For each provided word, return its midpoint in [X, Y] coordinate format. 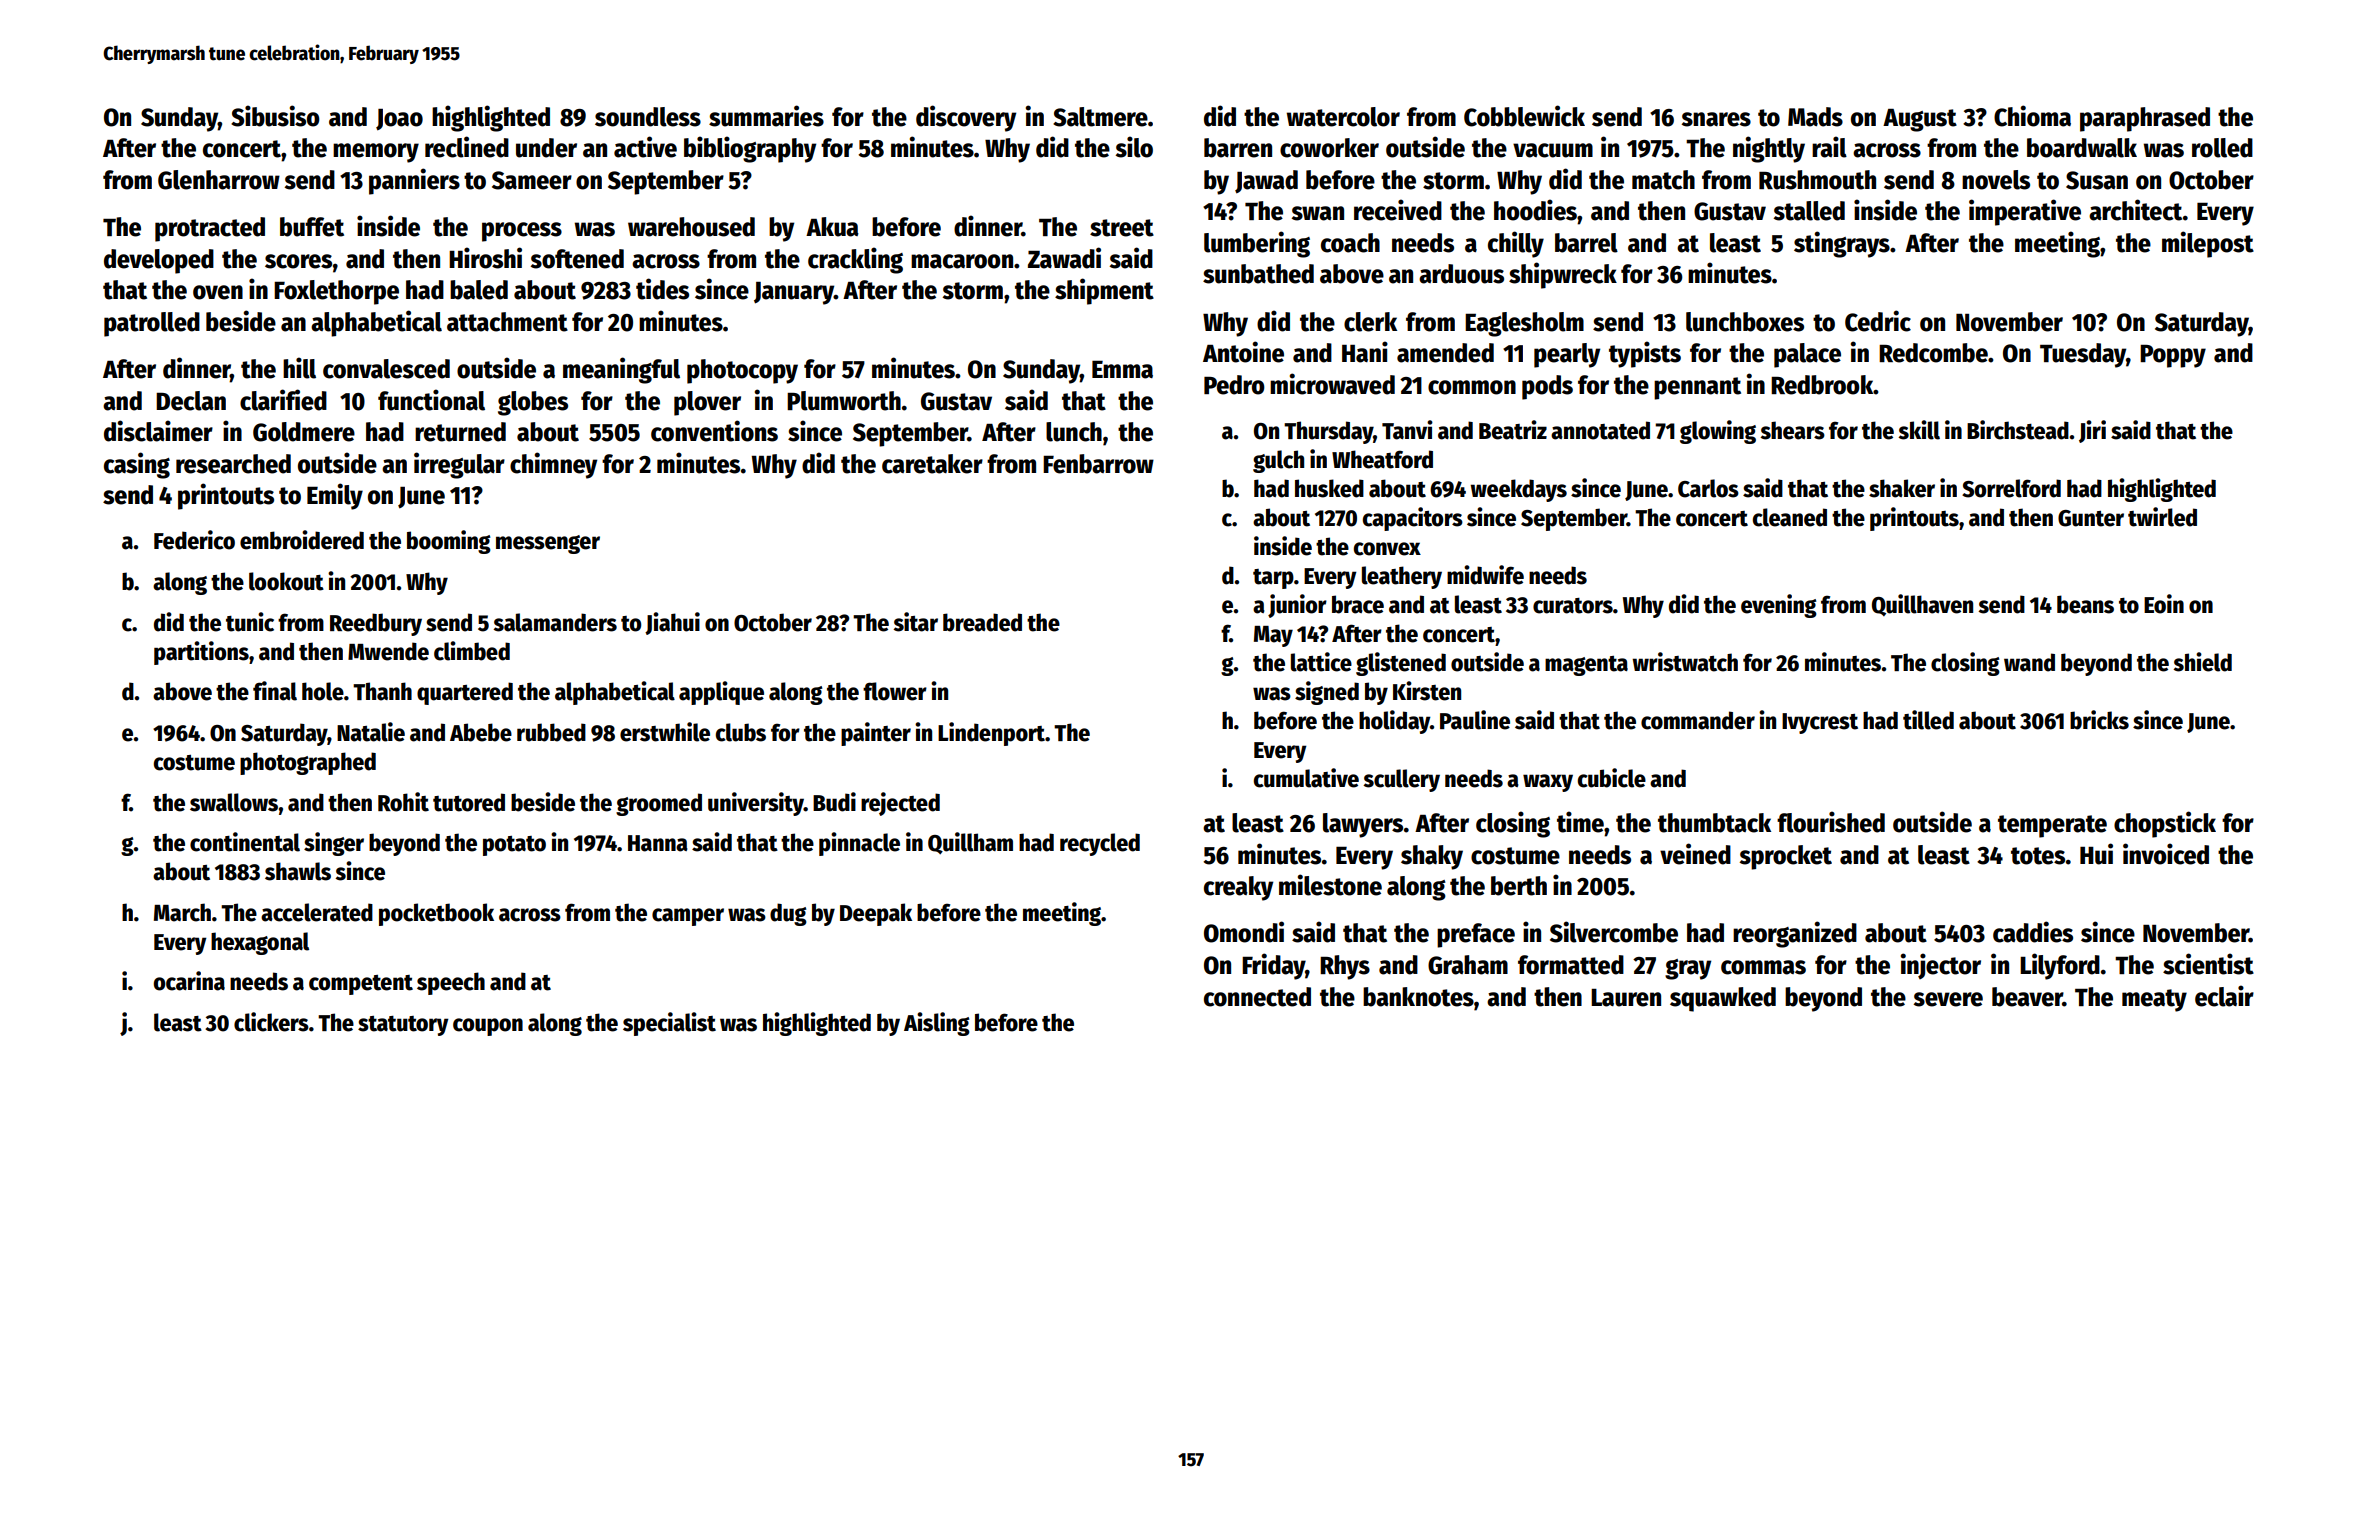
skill [1919, 430]
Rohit [403, 802]
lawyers [1363, 825]
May [1273, 636]
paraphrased [2145, 119]
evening [1779, 606]
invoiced [2166, 854]
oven [218, 292]
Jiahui [672, 623]
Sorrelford [2011, 488]
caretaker [932, 464]
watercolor [1343, 117]
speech [451, 983]
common [1472, 387]
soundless [648, 117]
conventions [714, 431]
